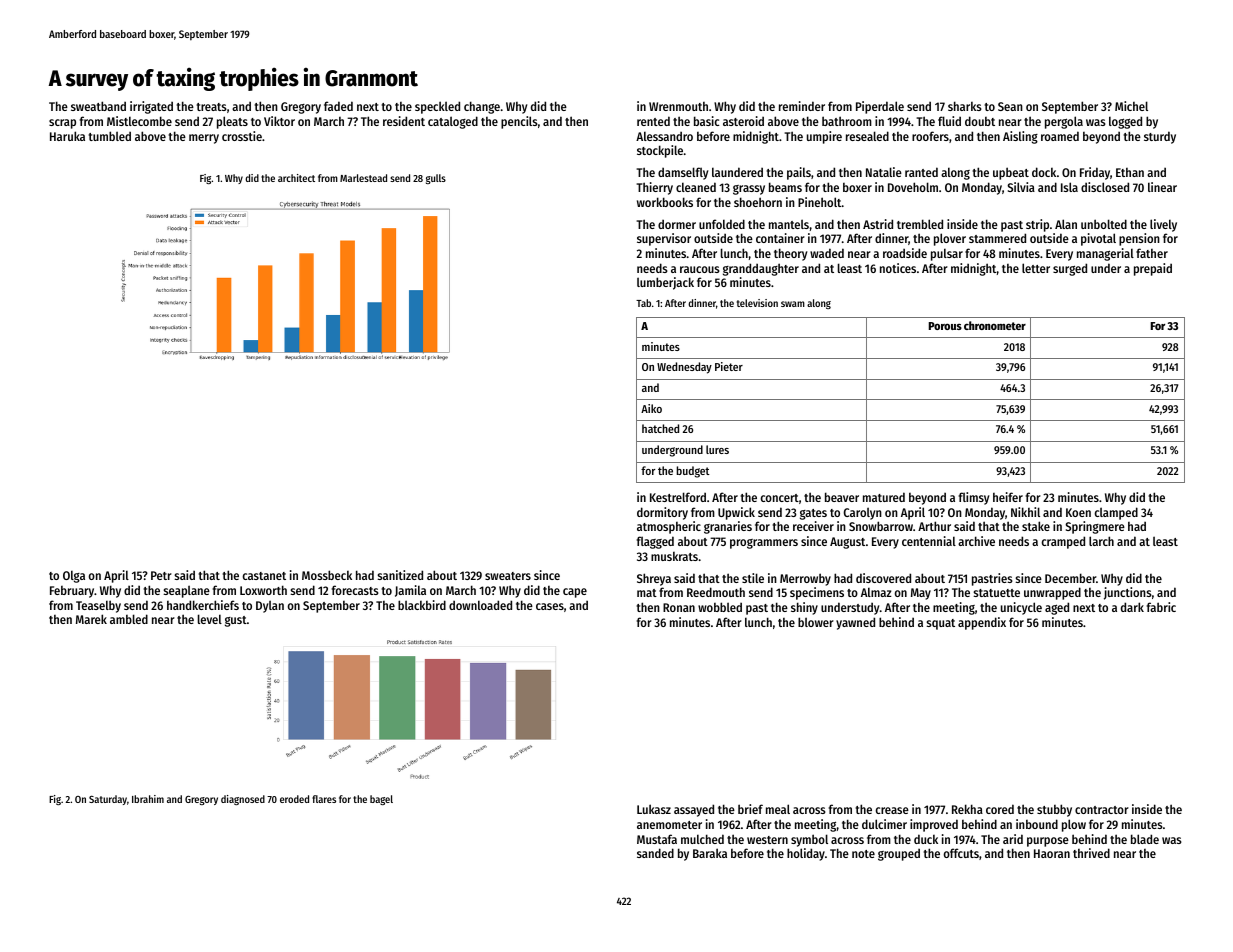 The image size is (1233, 952). What do you see at coordinates (884, 497) in the screenshot?
I see `matured` at bounding box center [884, 497].
